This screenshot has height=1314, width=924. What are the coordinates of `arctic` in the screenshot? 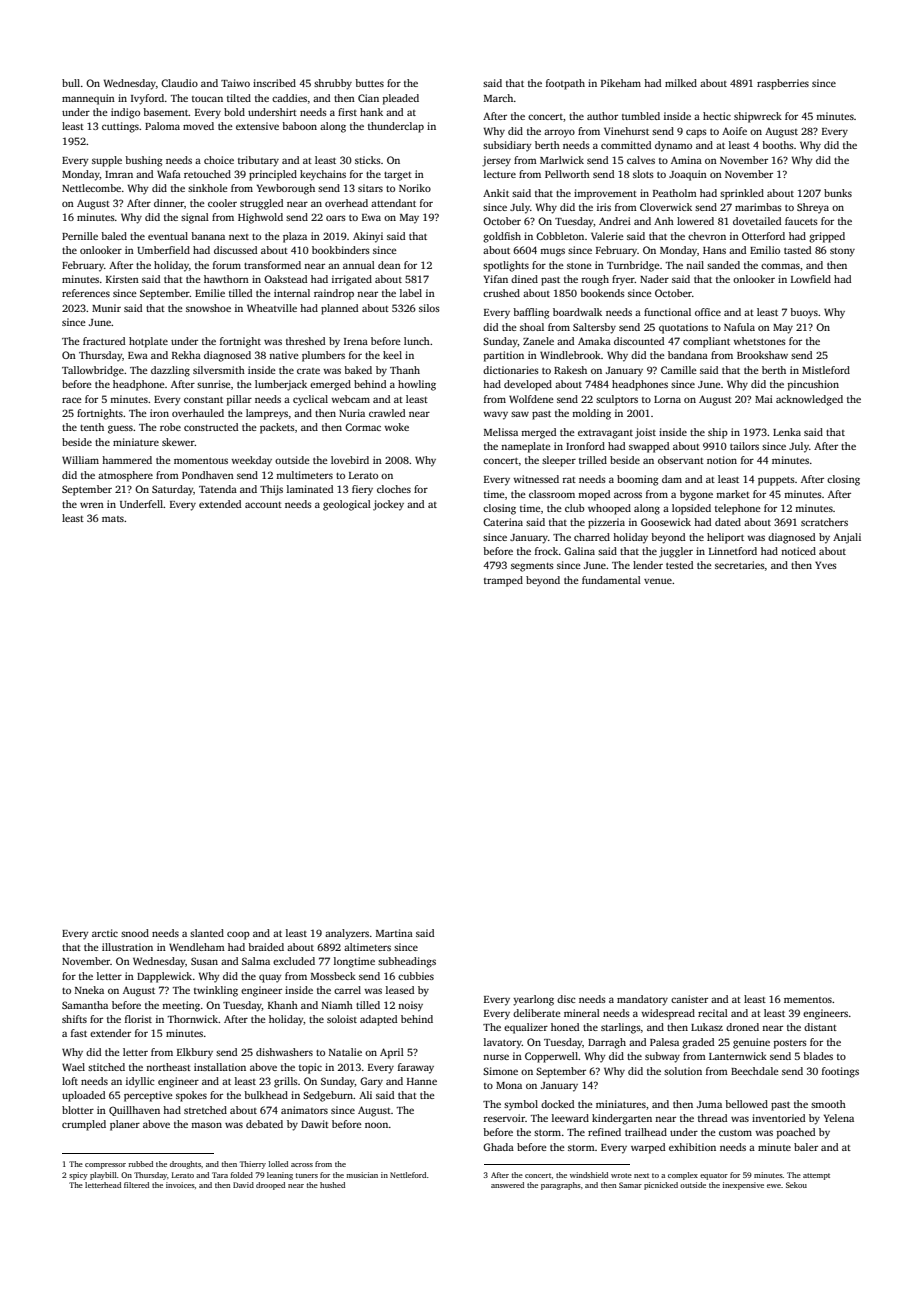 It's located at (105, 933).
